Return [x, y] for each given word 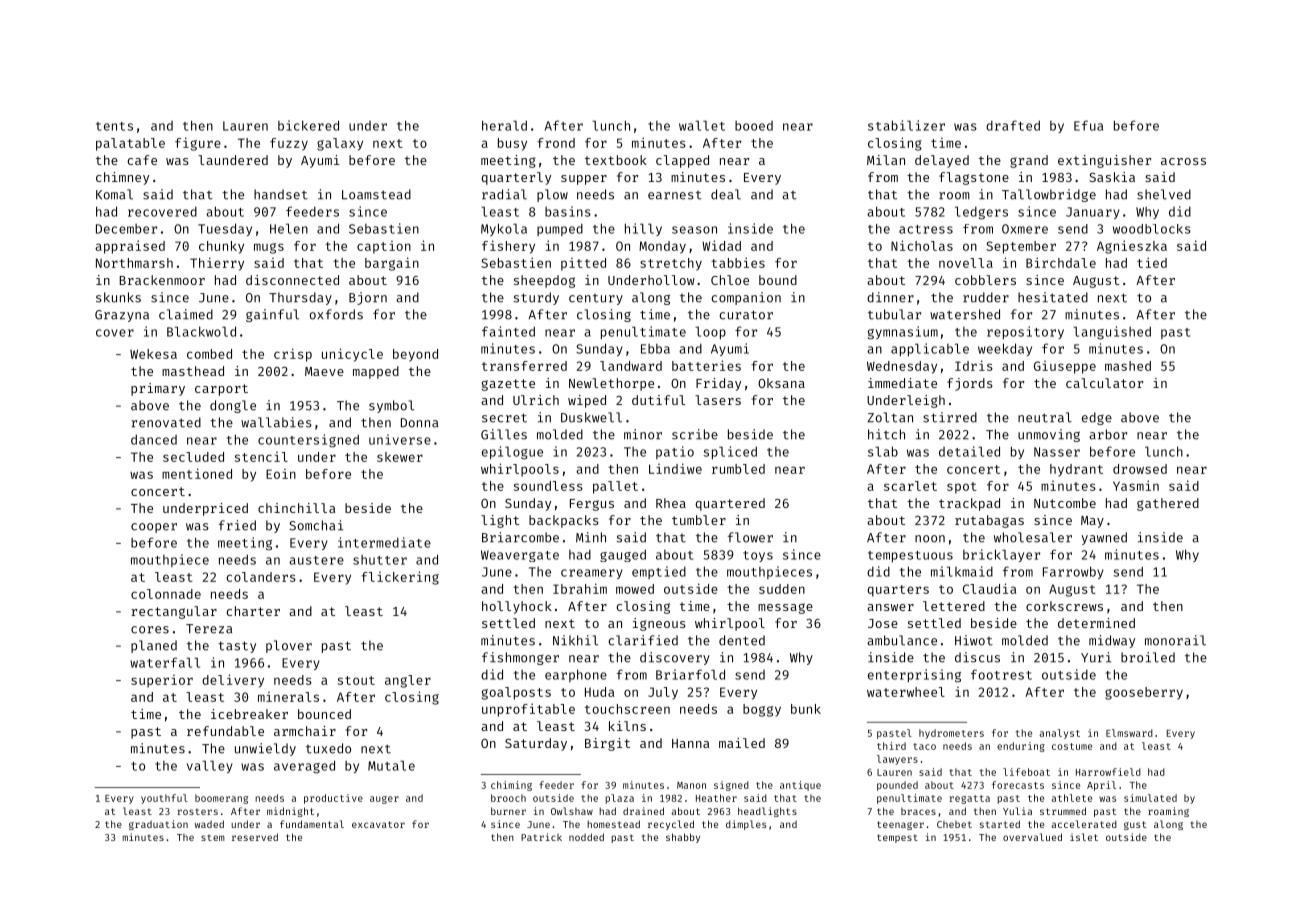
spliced [730, 452]
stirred [950, 417]
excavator [378, 824]
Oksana [781, 383]
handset [281, 194]
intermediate [384, 542]
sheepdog [544, 281]
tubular [894, 314]
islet [1084, 837]
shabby [683, 838]
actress [926, 229]
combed [209, 354]
